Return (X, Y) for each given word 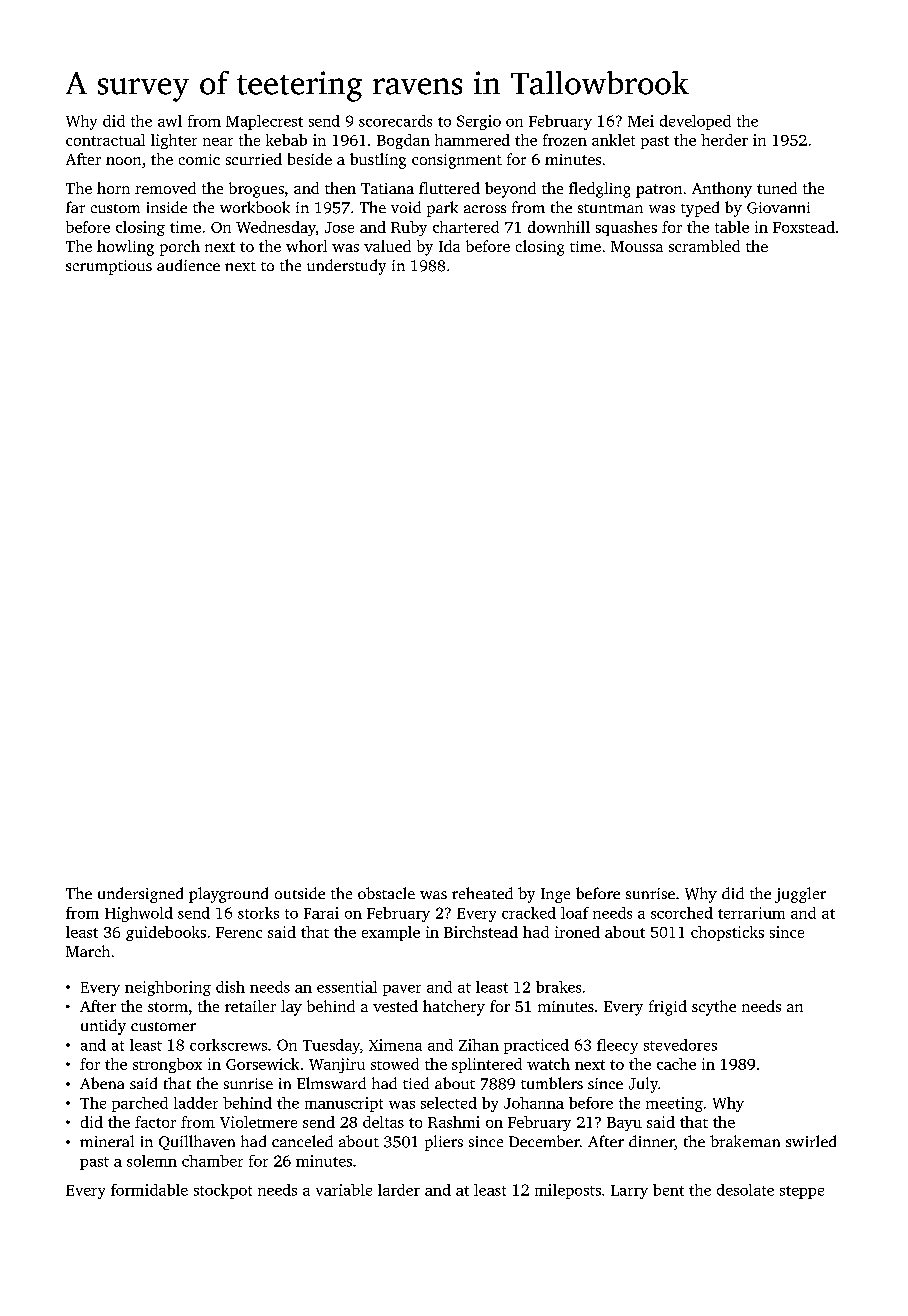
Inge (555, 895)
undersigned (140, 895)
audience (188, 265)
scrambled (704, 246)
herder (724, 140)
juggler (800, 895)
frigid (668, 1008)
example (391, 933)
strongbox (167, 1065)
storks (258, 913)
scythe (714, 1008)
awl (170, 121)
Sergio (479, 122)
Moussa (637, 246)
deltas (383, 1122)
